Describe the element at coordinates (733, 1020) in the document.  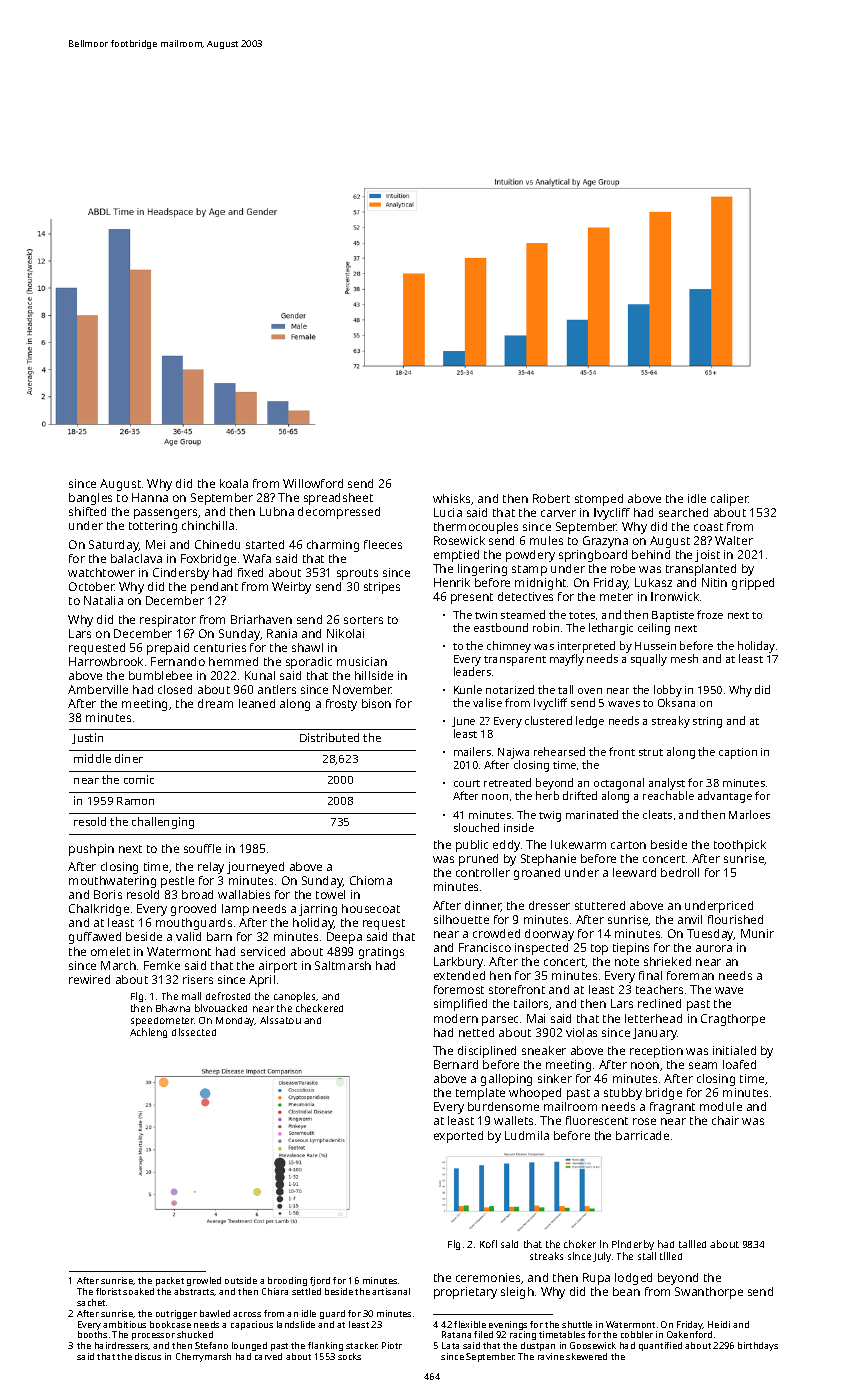
I see `Cragthorpe` at that location.
